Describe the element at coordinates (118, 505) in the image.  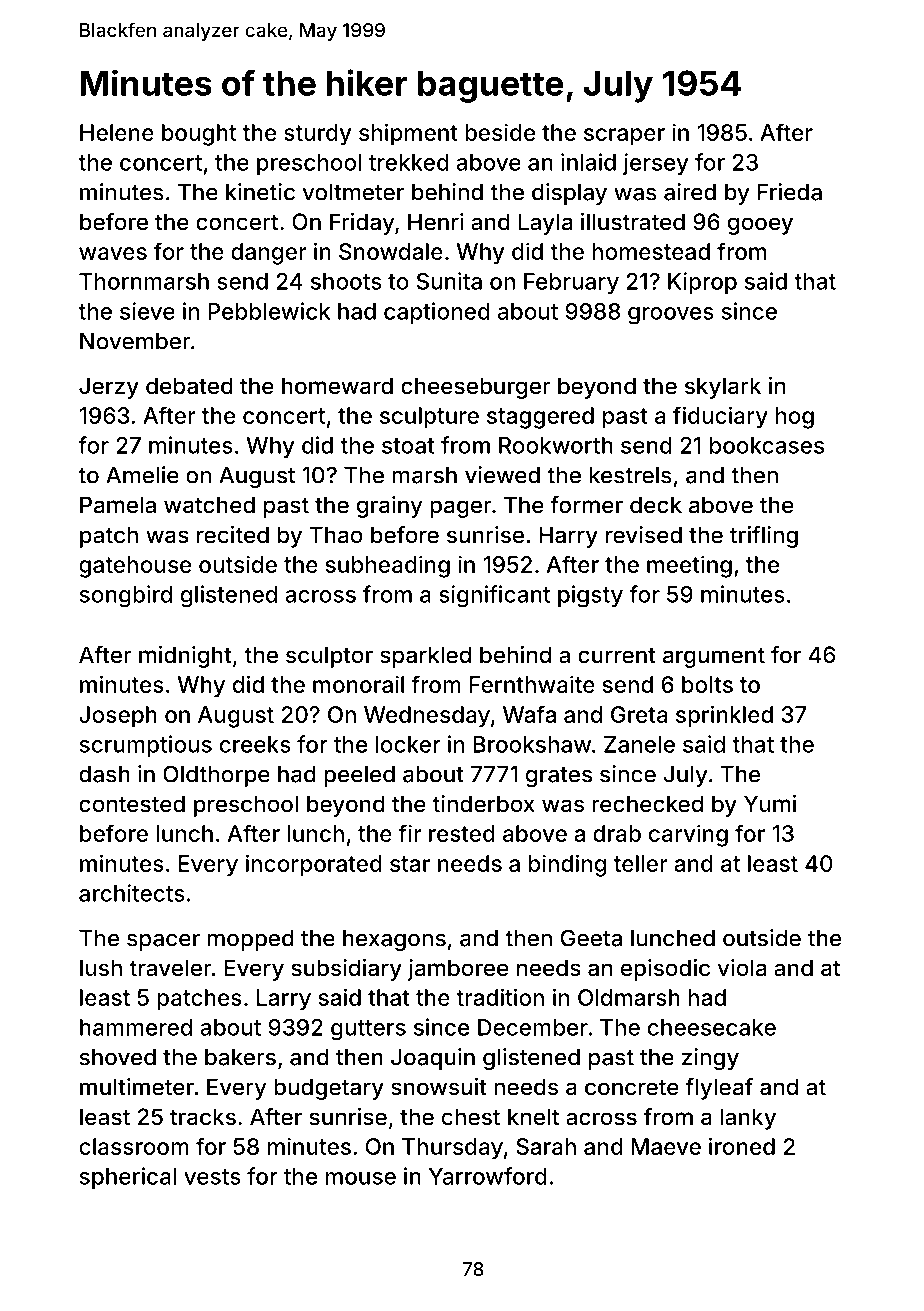
I see `Pamela` at that location.
